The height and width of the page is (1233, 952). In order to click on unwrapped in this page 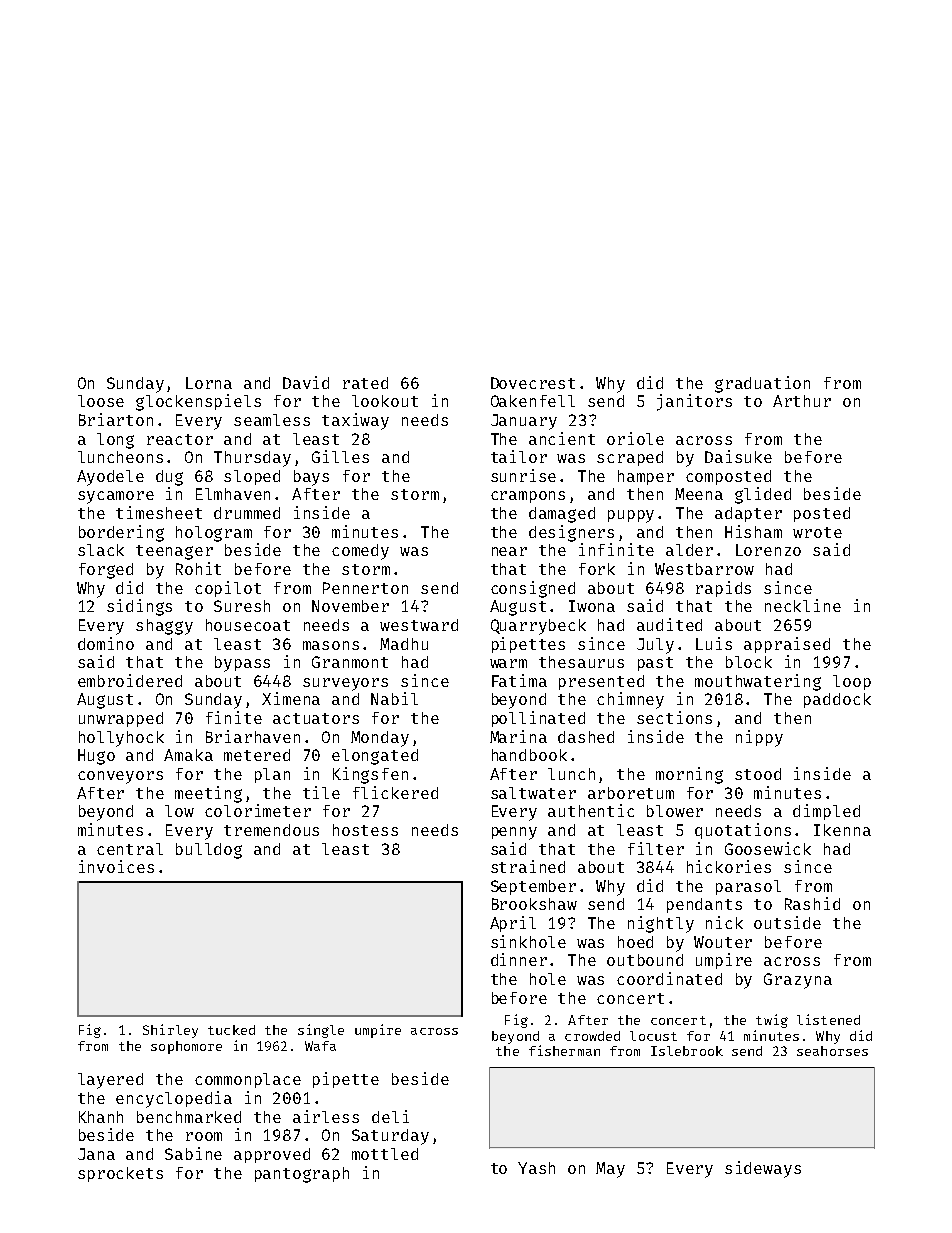, I will do `click(121, 719)`.
